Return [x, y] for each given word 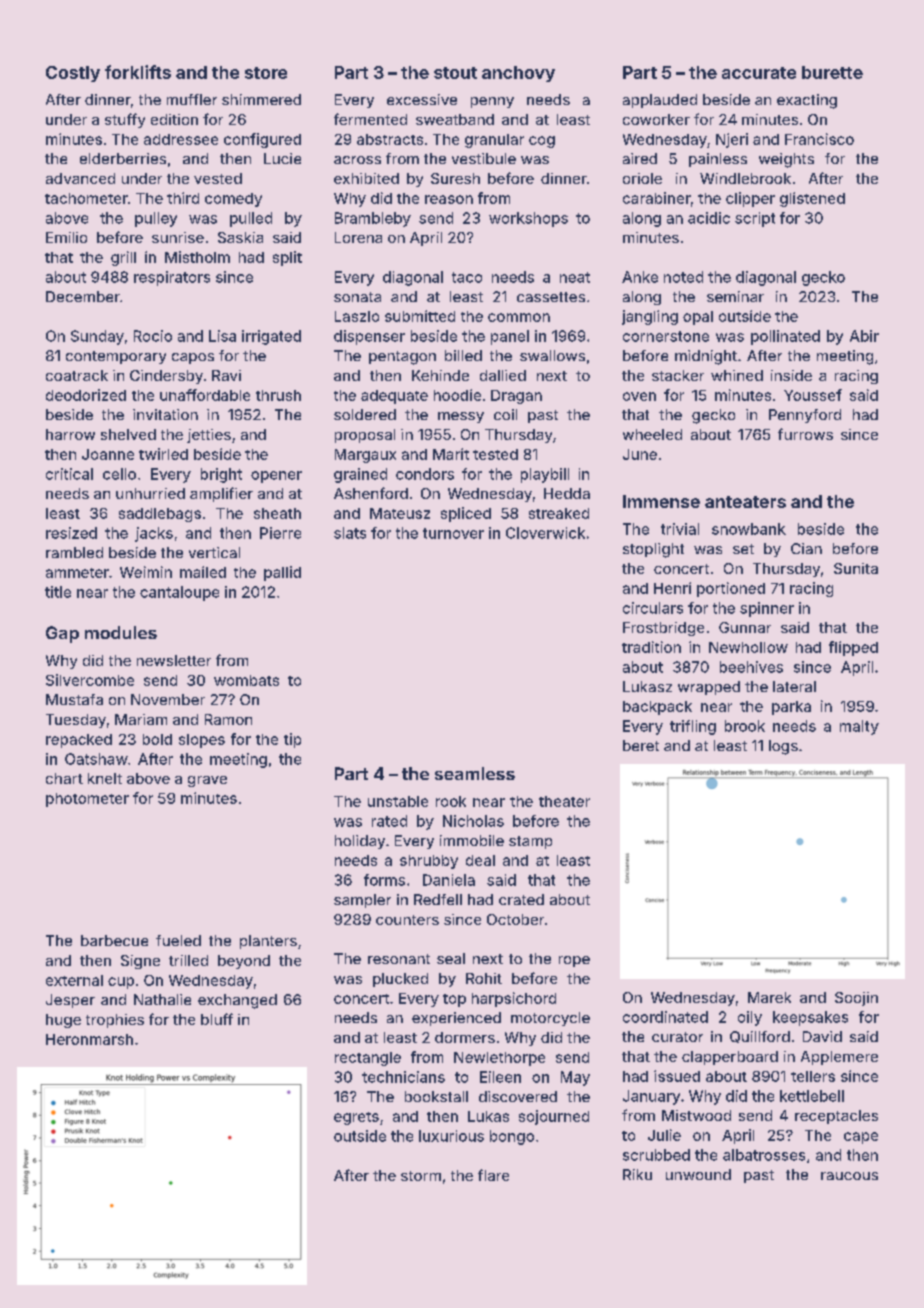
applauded [660, 101]
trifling [693, 727]
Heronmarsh [89, 1039]
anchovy [518, 74]
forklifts [138, 72]
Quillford [760, 1037]
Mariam [141, 719]
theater [564, 801]
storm [421, 1176]
